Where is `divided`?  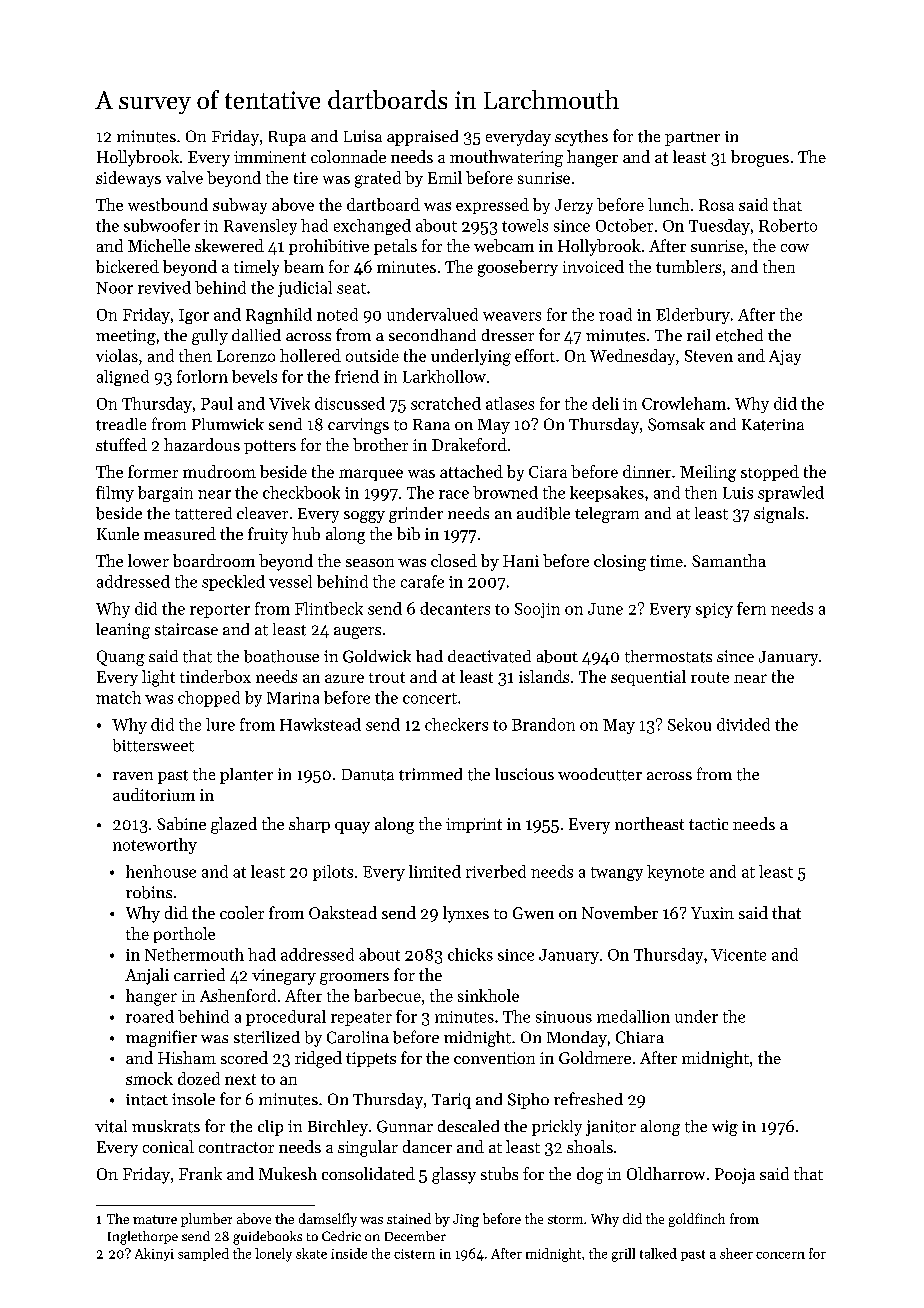 divided is located at coordinates (743, 724).
